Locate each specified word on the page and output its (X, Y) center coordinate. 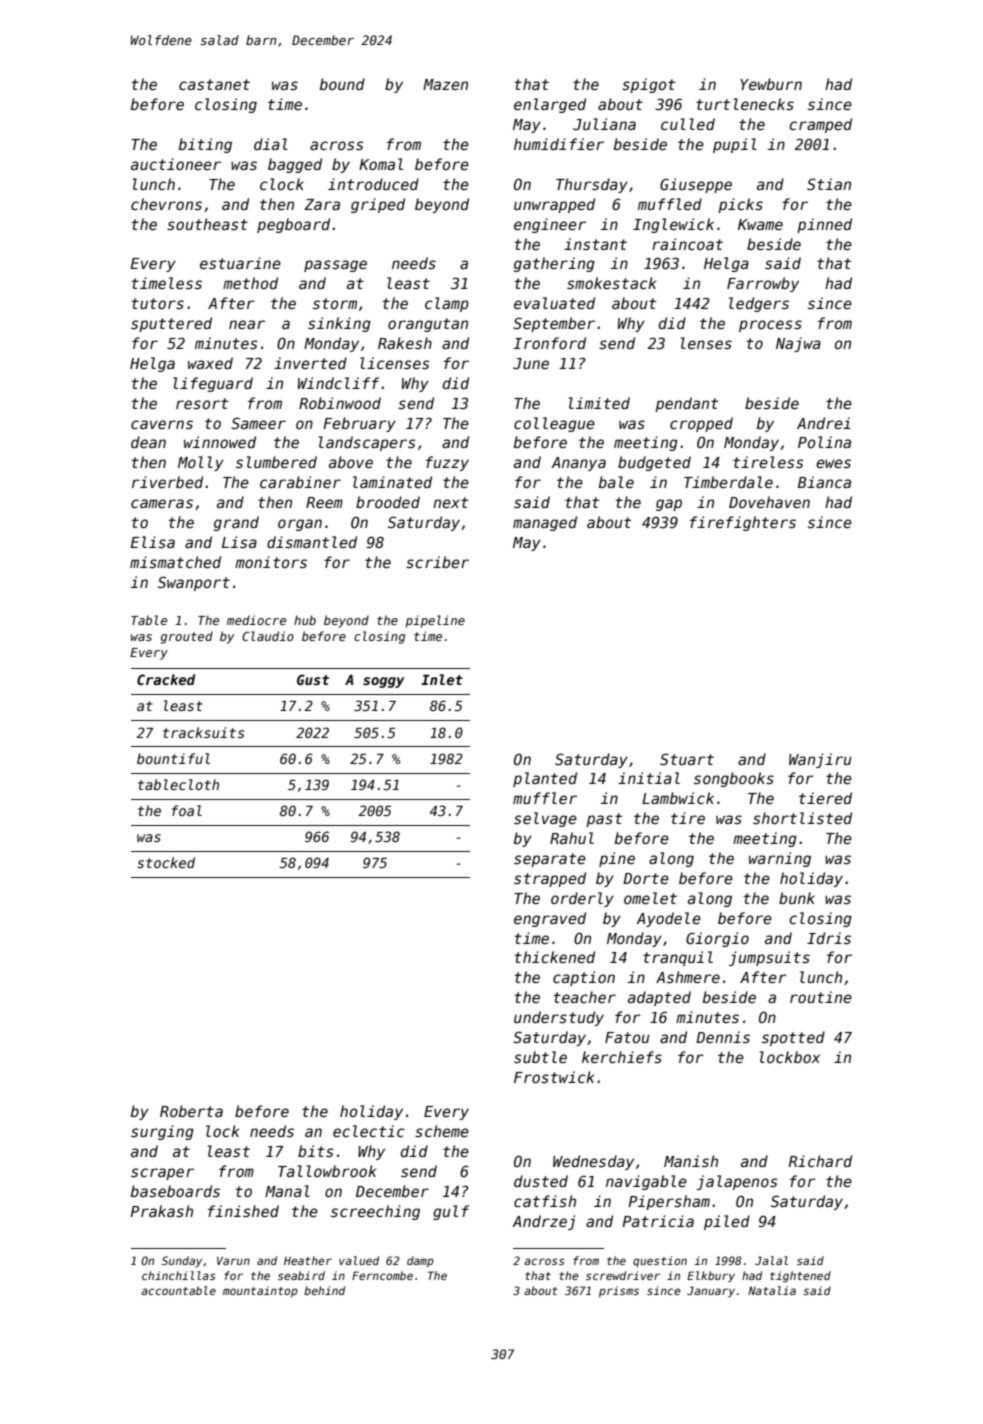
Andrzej (543, 1222)
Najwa (798, 344)
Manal (287, 1191)
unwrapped (554, 205)
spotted (793, 1038)
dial (271, 144)
